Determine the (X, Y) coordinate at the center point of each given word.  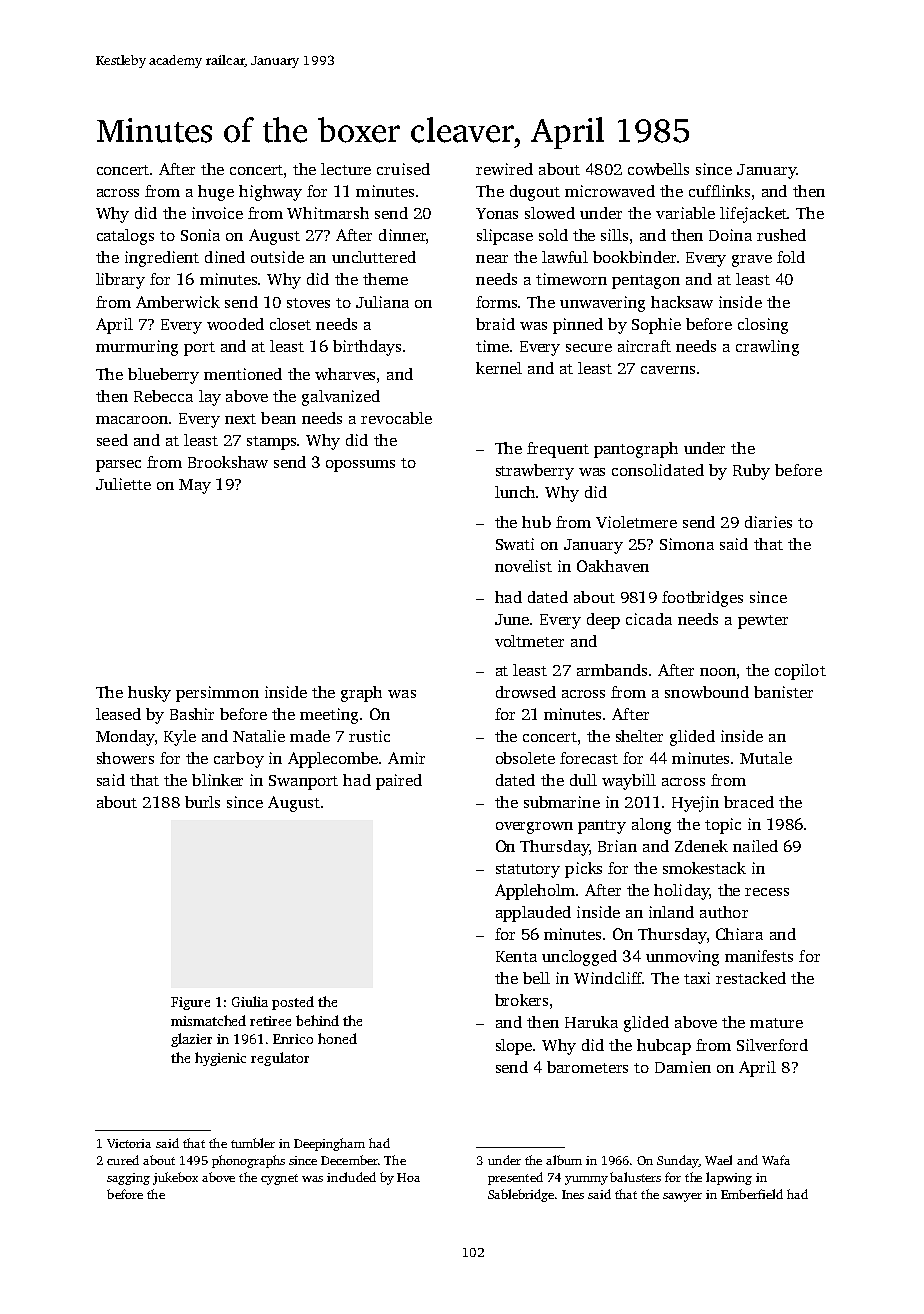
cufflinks (719, 191)
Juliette (123, 484)
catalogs (125, 237)
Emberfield (752, 1194)
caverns (668, 370)
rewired (504, 169)
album (564, 1160)
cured (123, 1160)
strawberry (535, 472)
